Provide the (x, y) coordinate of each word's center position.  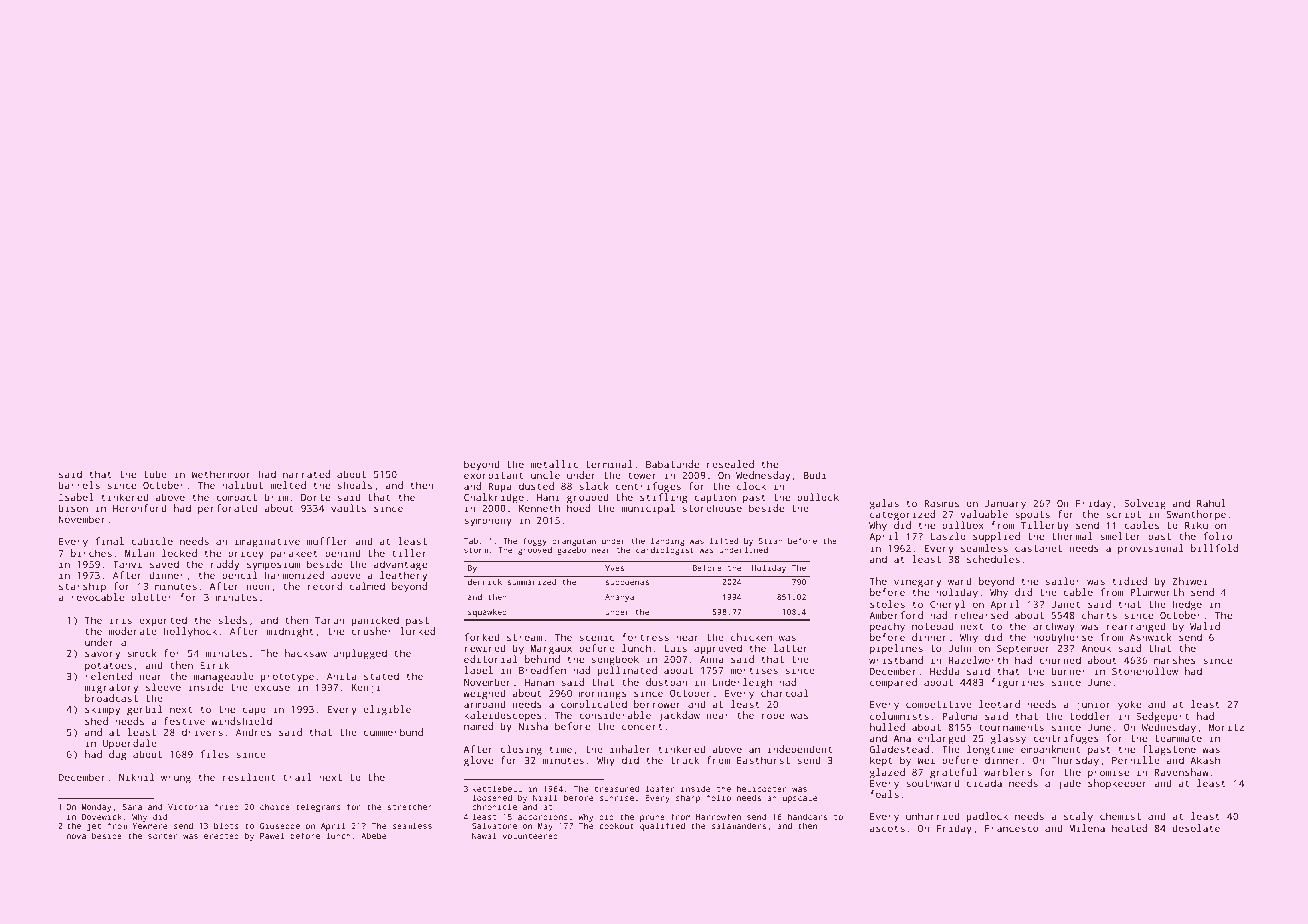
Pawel (272, 835)
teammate (1178, 738)
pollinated (627, 672)
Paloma (960, 716)
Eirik (214, 665)
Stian (771, 541)
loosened (492, 797)
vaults (348, 508)
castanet (1038, 548)
